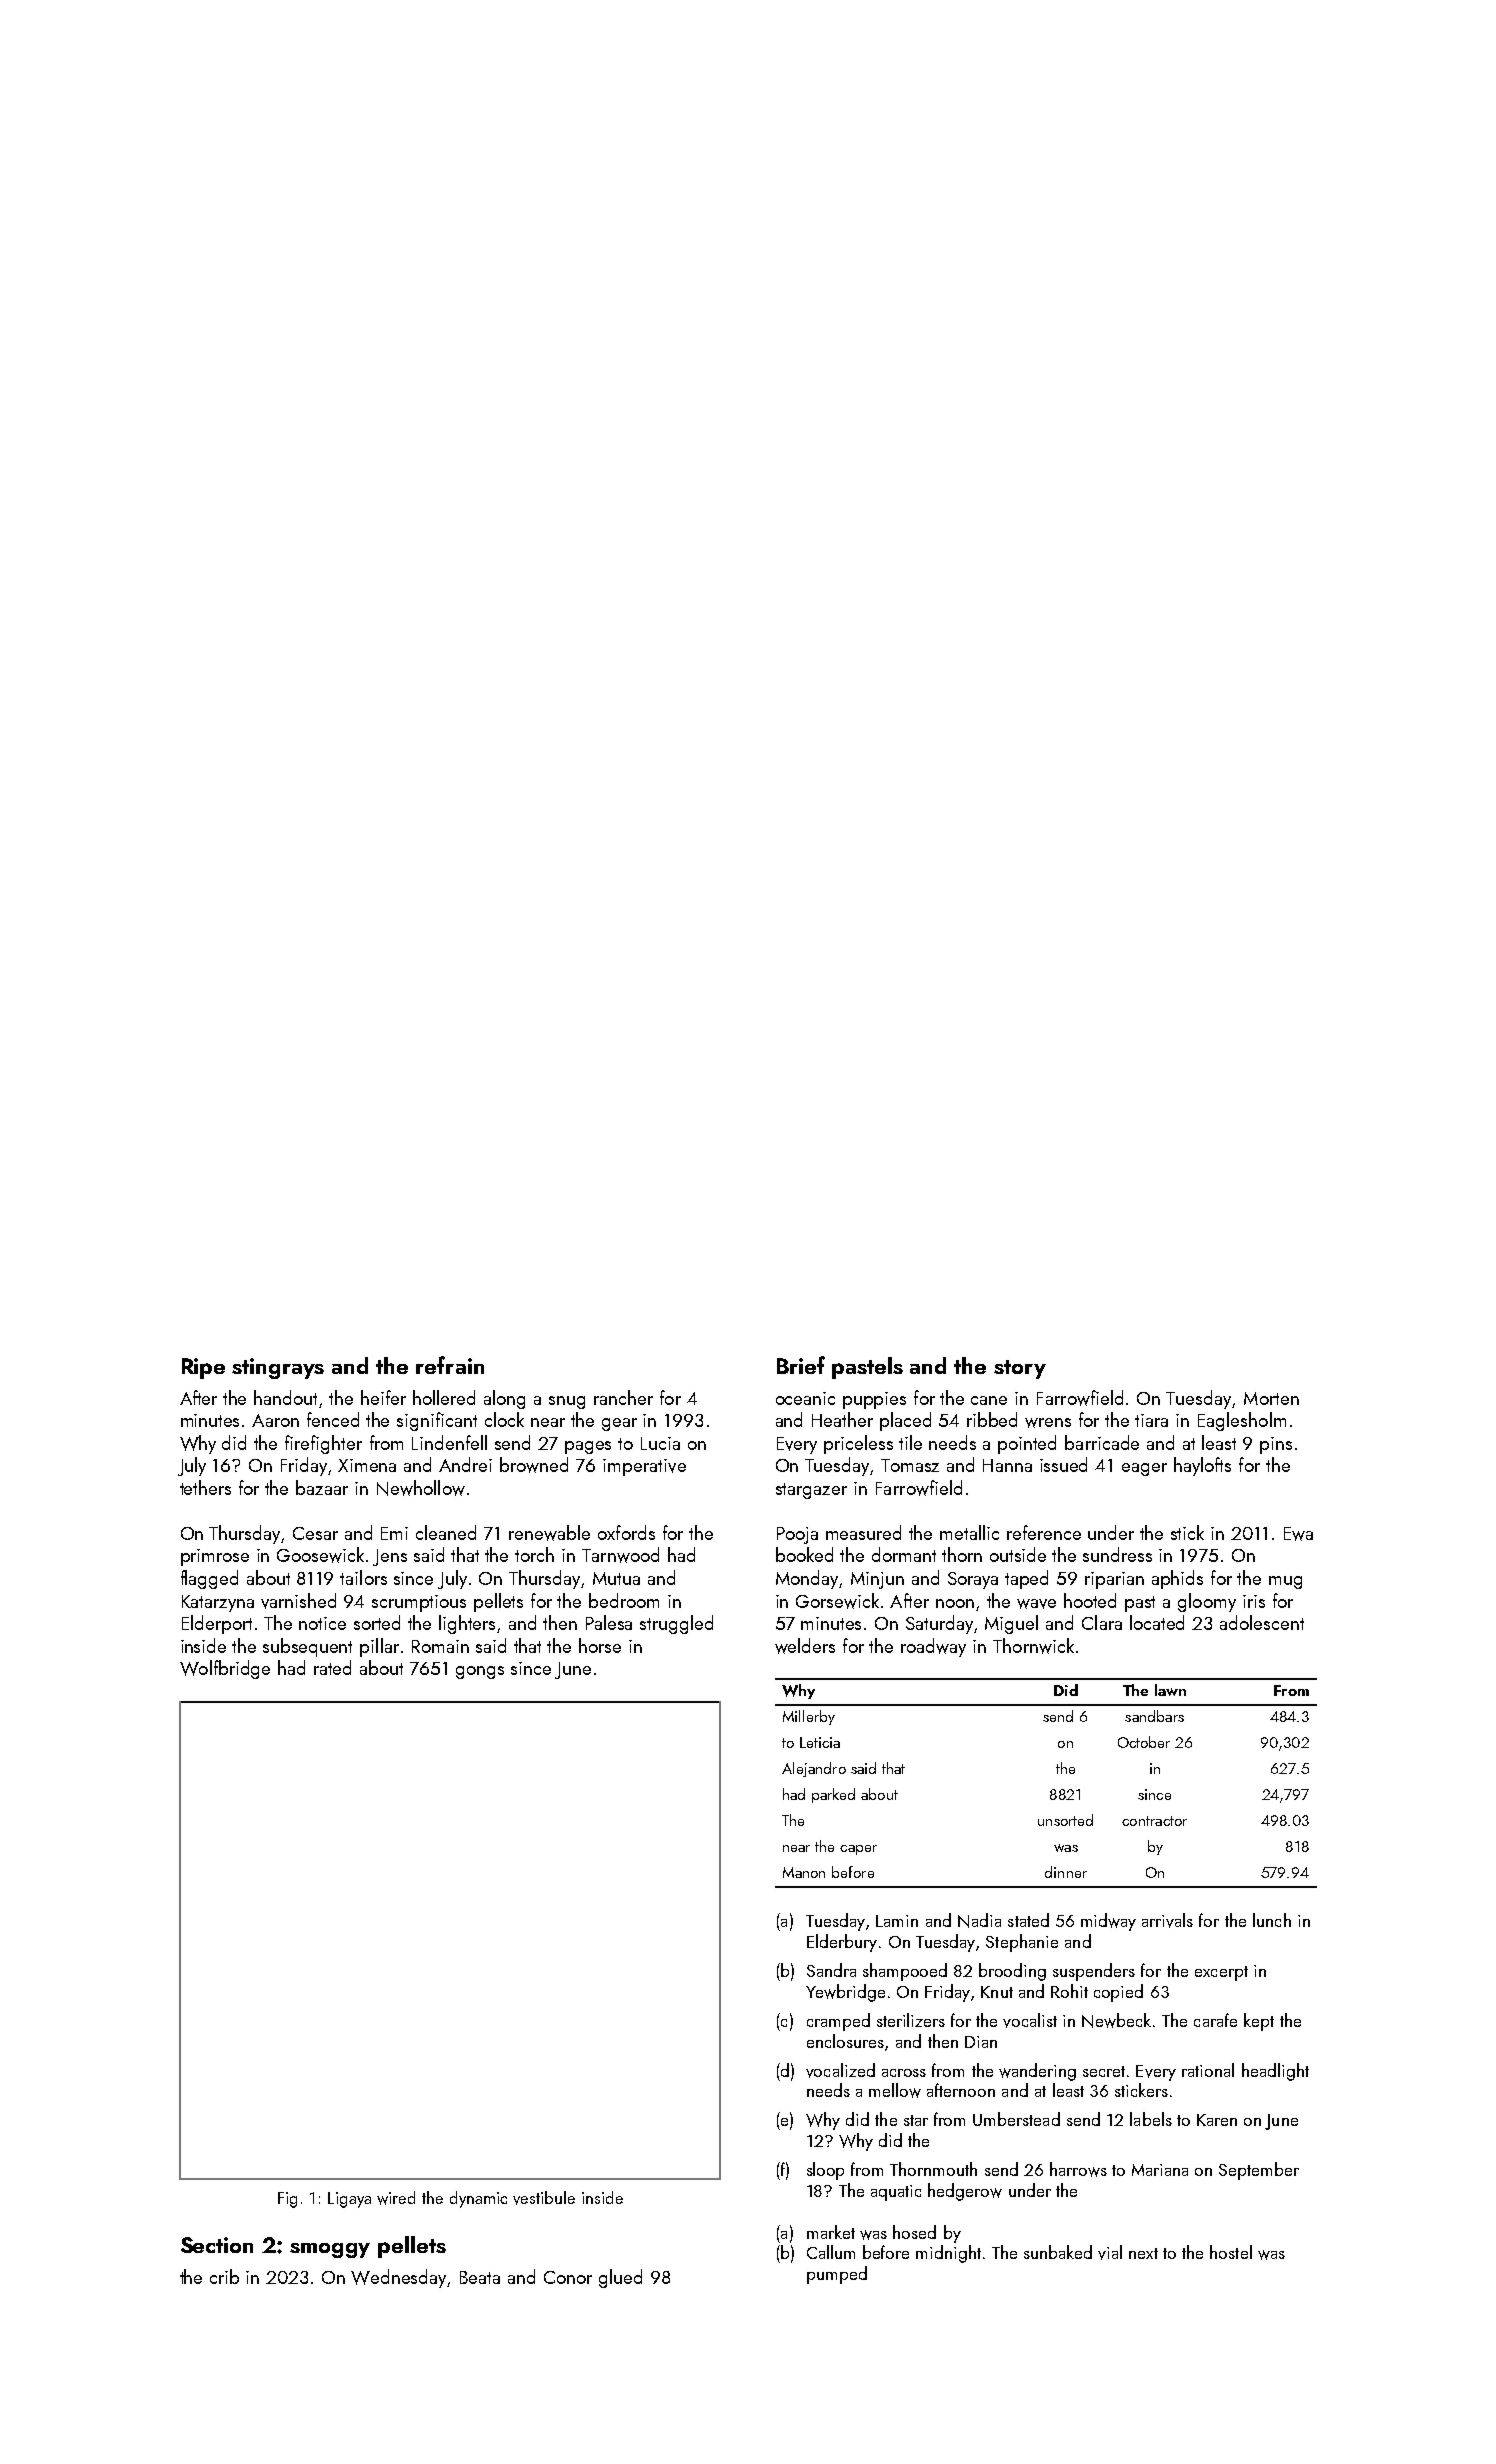 The image size is (1496, 2464). I want to click on Tomasz, so click(910, 1465).
